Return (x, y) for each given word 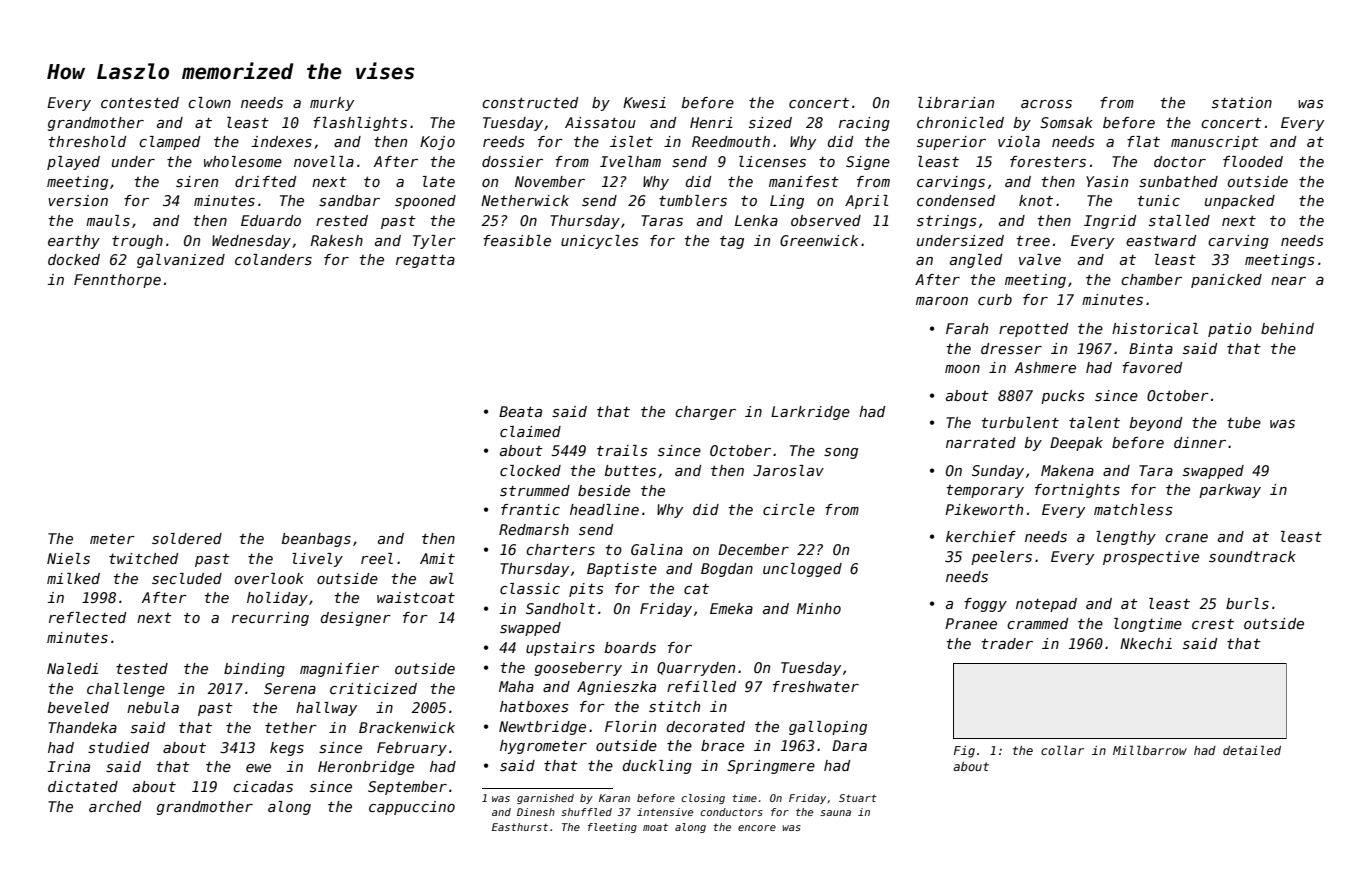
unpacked (1240, 202)
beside (604, 490)
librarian (956, 102)
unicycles (600, 242)
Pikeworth (984, 509)
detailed (1252, 750)
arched (115, 806)
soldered (187, 538)
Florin (630, 726)
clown (209, 102)
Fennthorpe (117, 281)
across (1046, 104)
